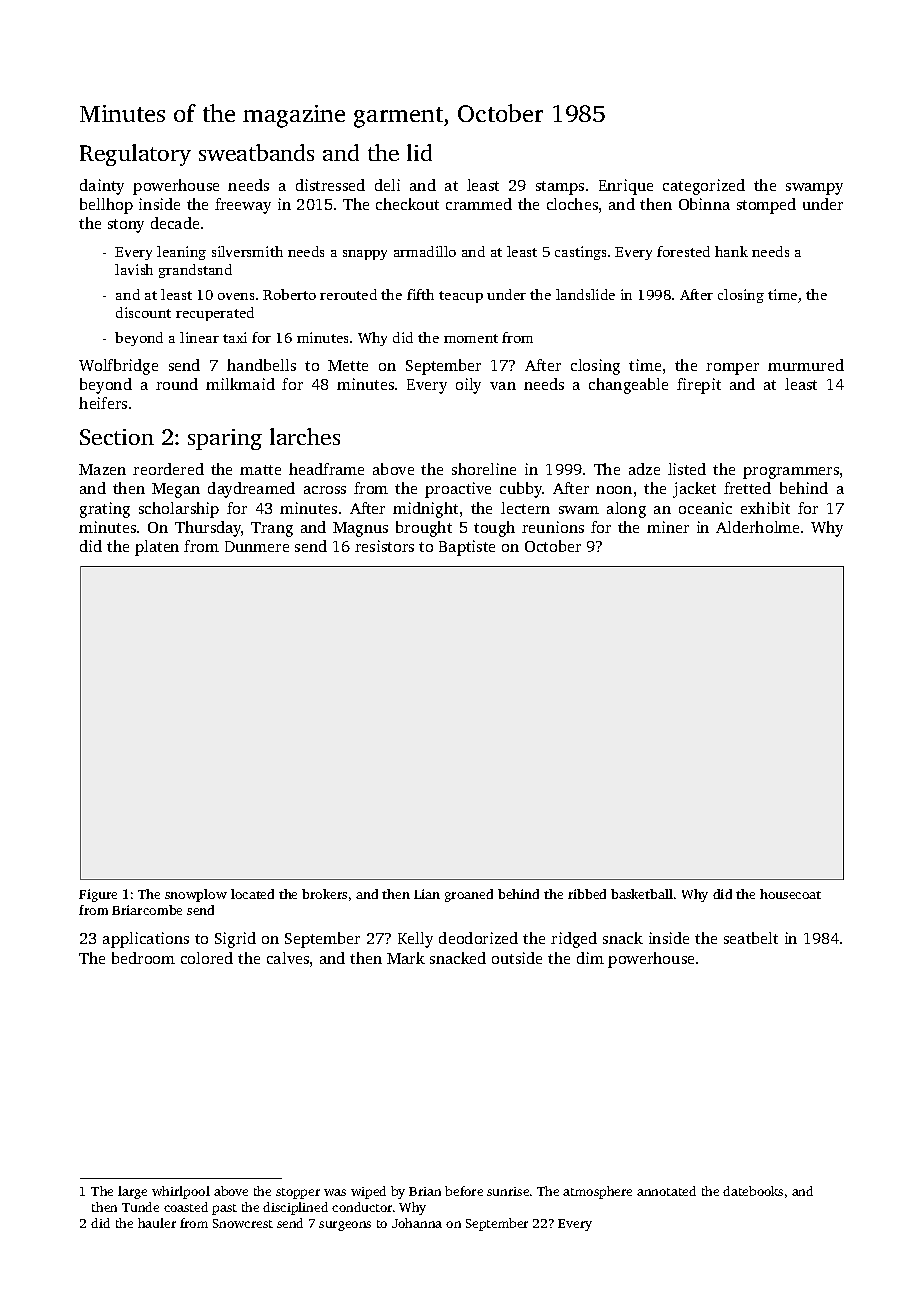 This screenshot has height=1308, width=924. I want to click on exhibit, so click(765, 508).
